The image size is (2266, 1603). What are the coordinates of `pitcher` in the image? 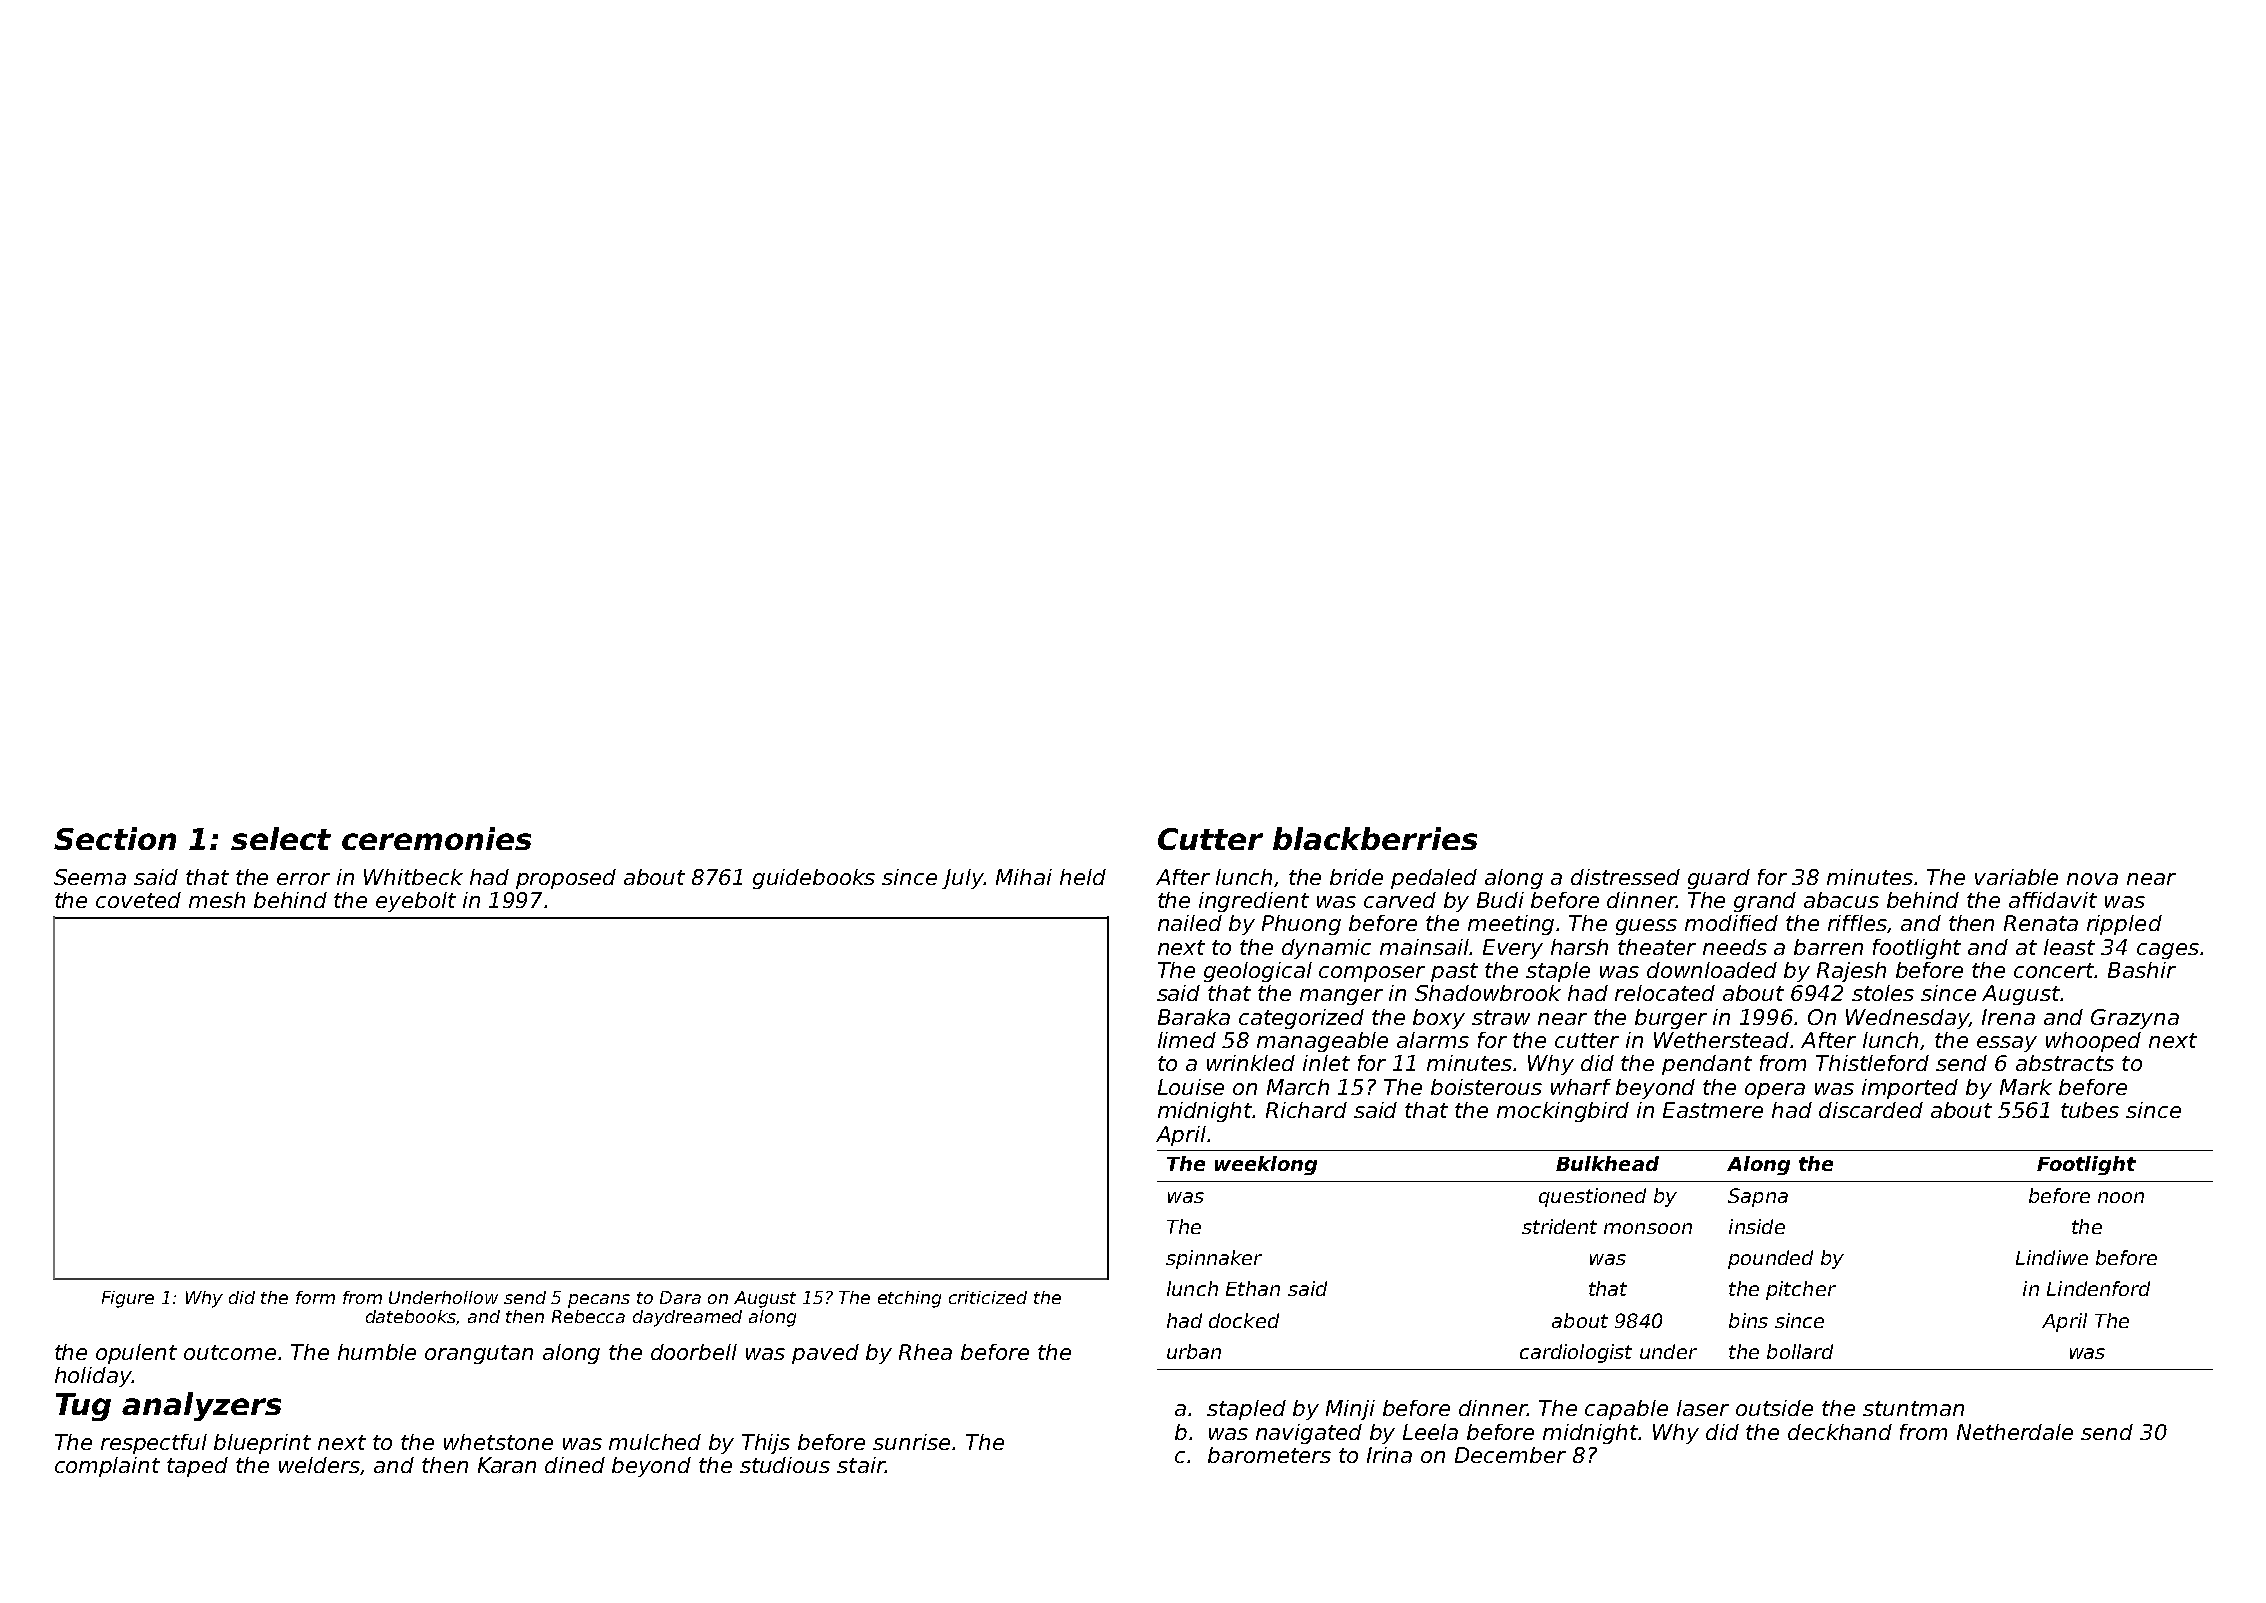 It's located at (1801, 1290).
